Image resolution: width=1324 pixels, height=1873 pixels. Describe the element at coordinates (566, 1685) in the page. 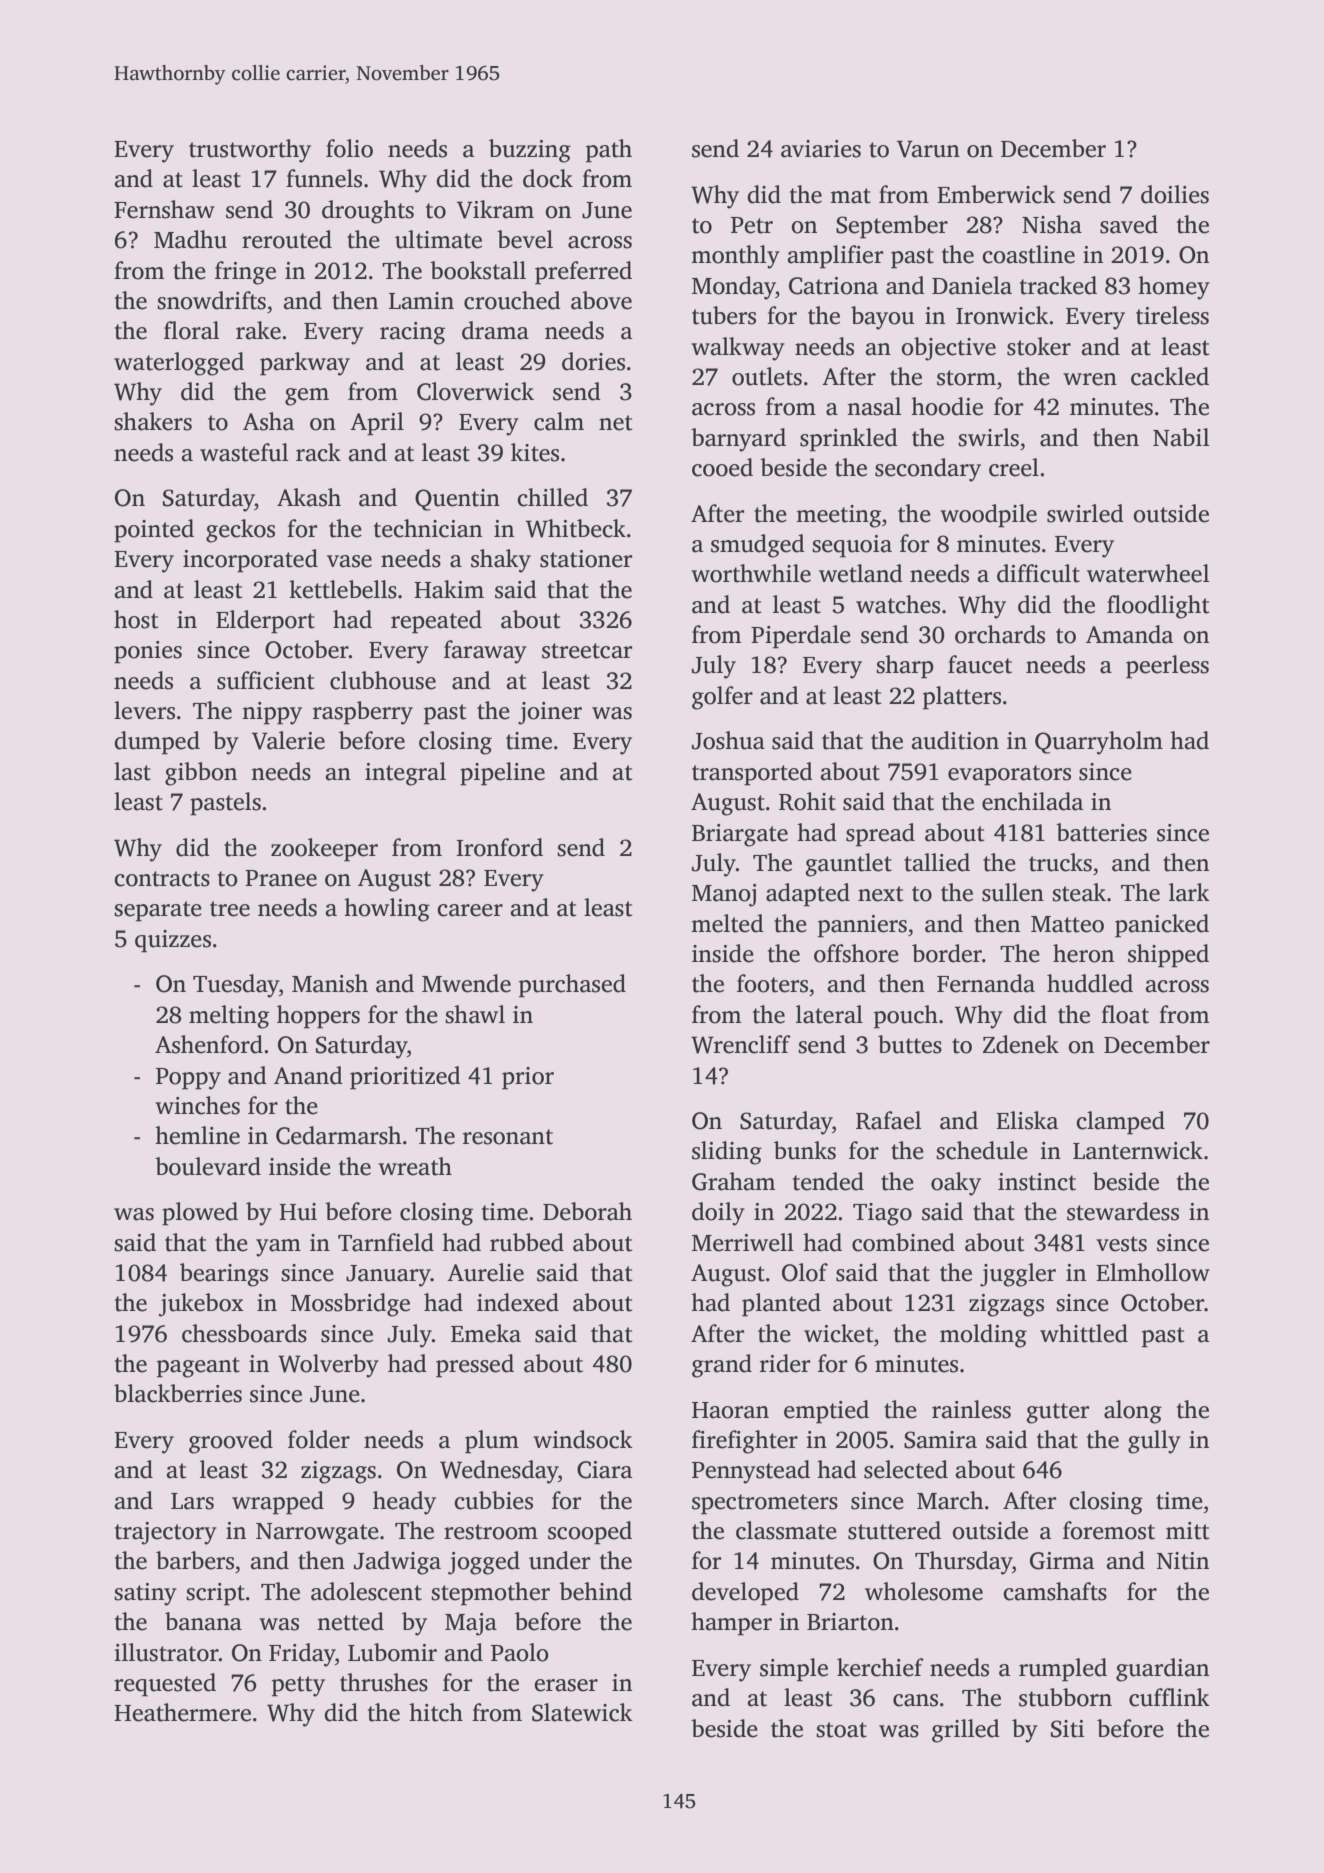

I see `eraser` at that location.
